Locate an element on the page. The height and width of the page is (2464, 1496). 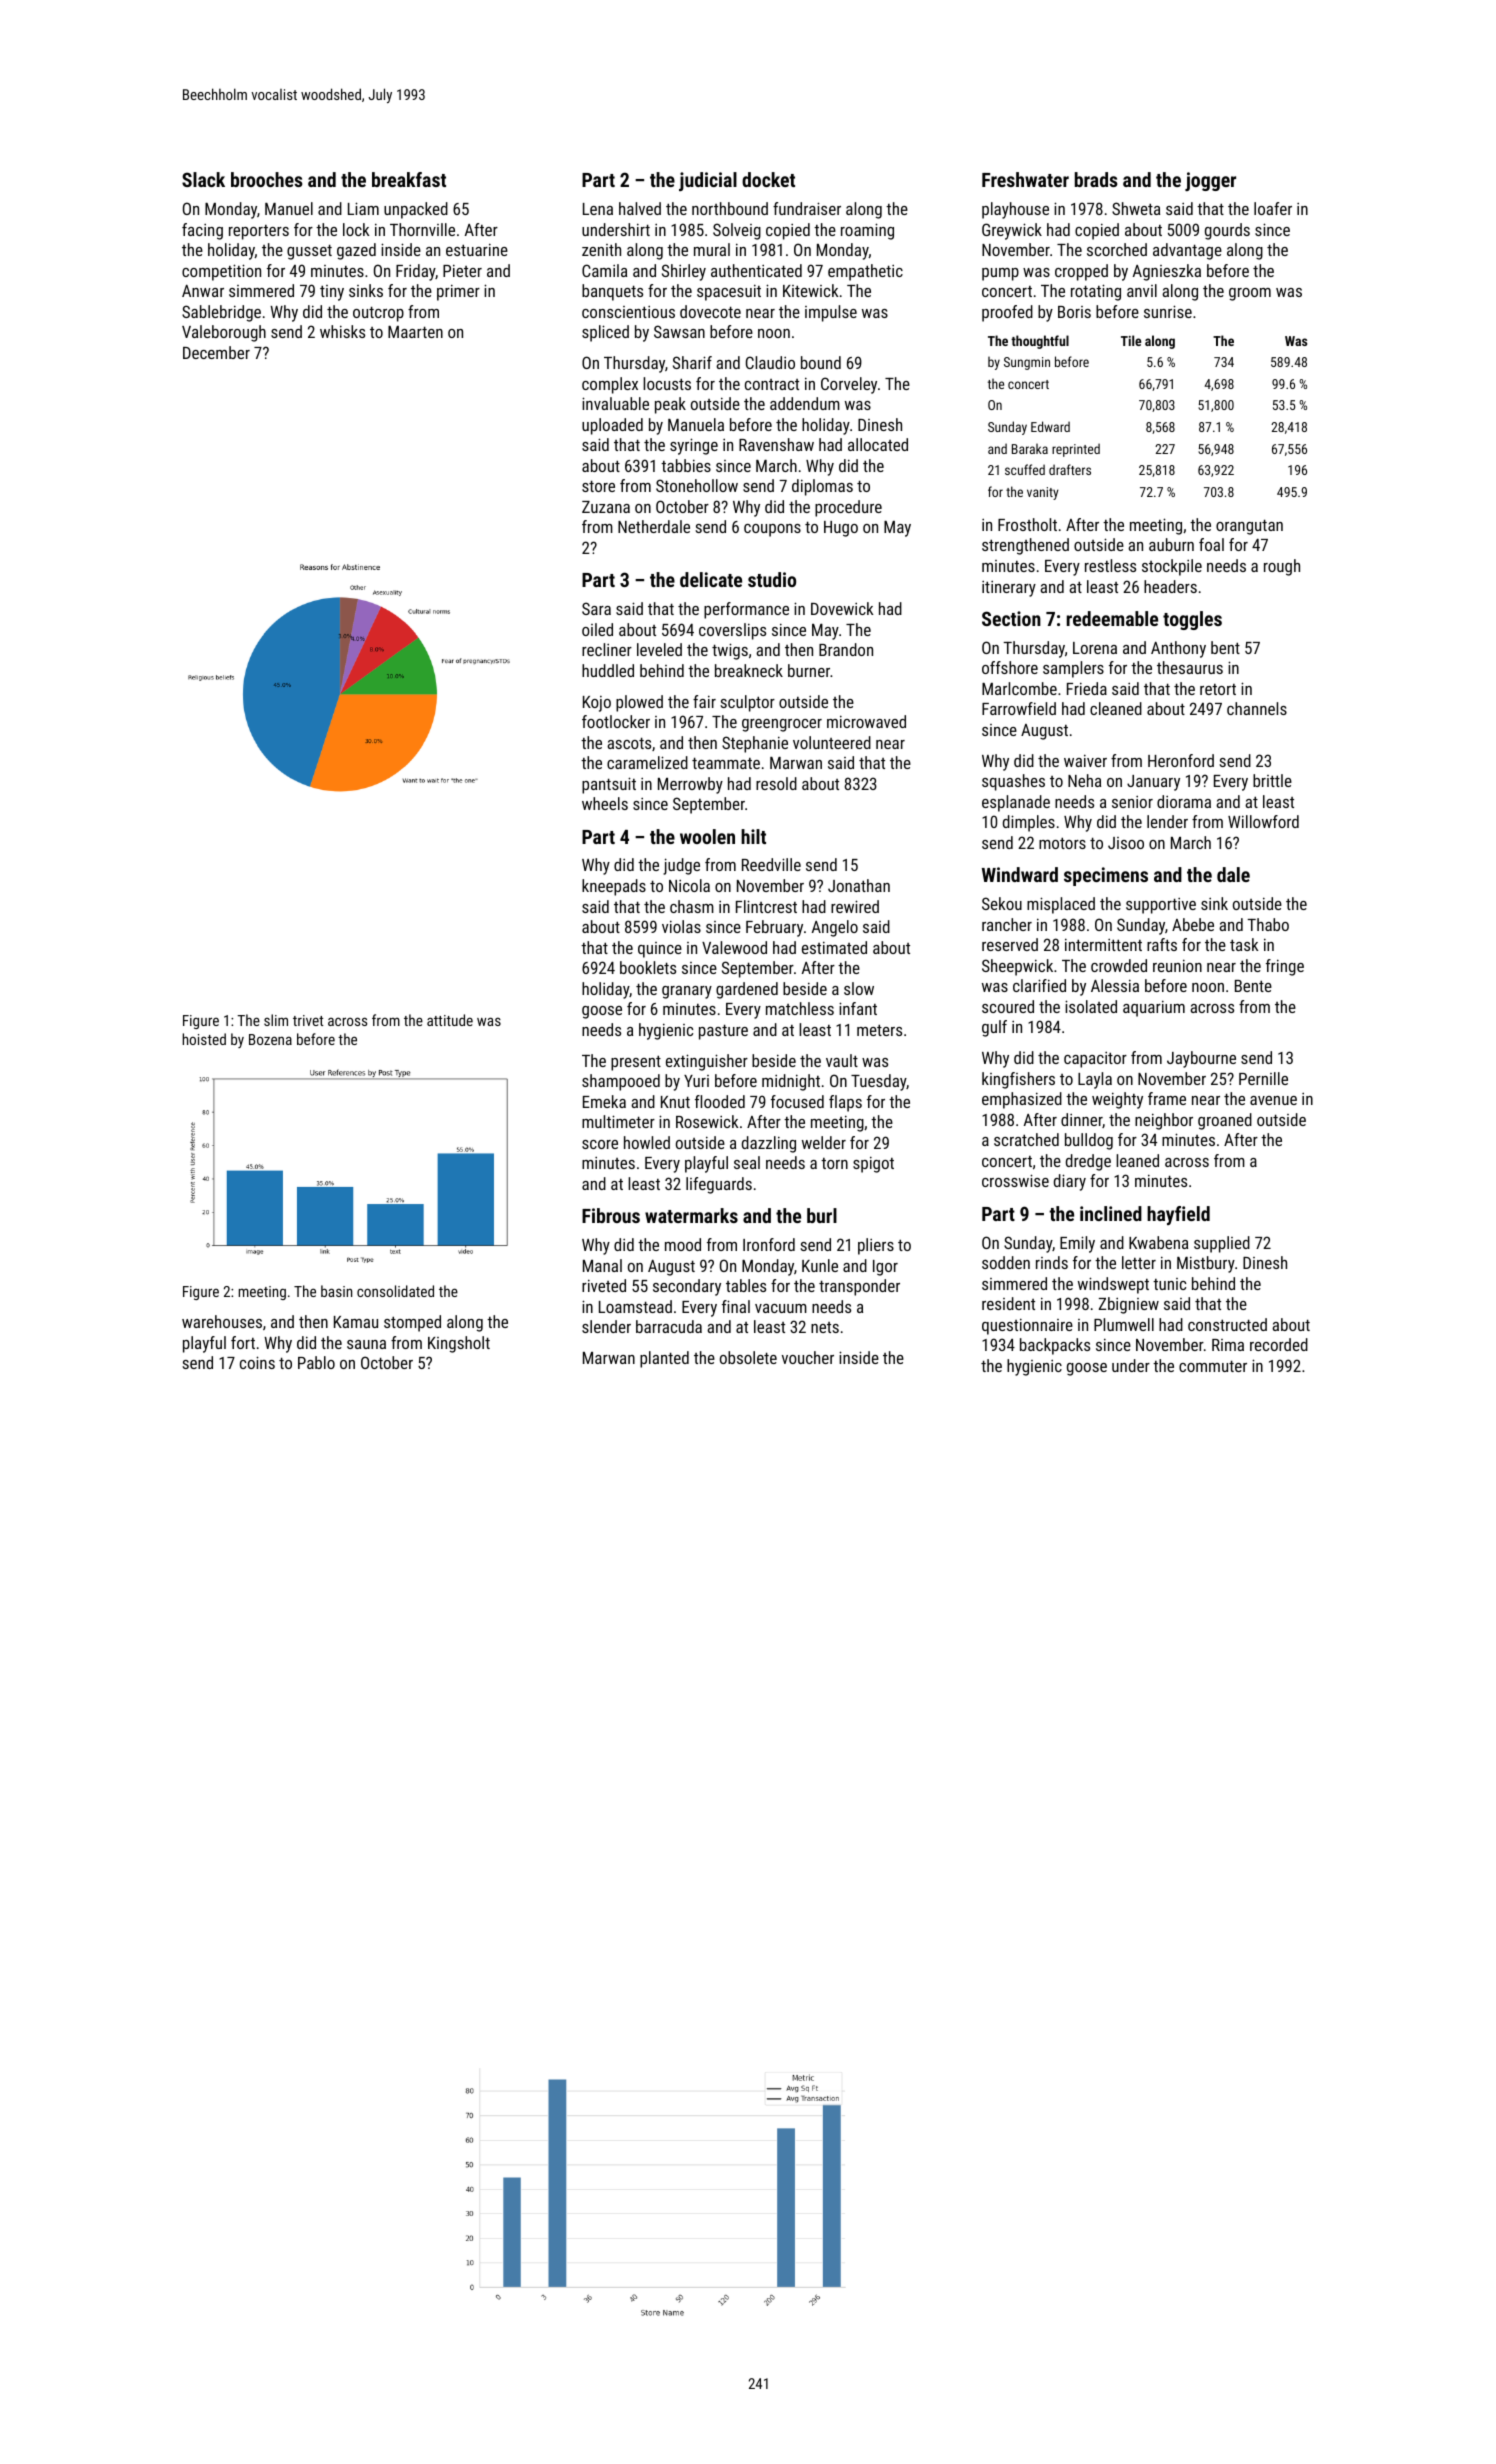
Jonathan is located at coordinates (859, 885).
